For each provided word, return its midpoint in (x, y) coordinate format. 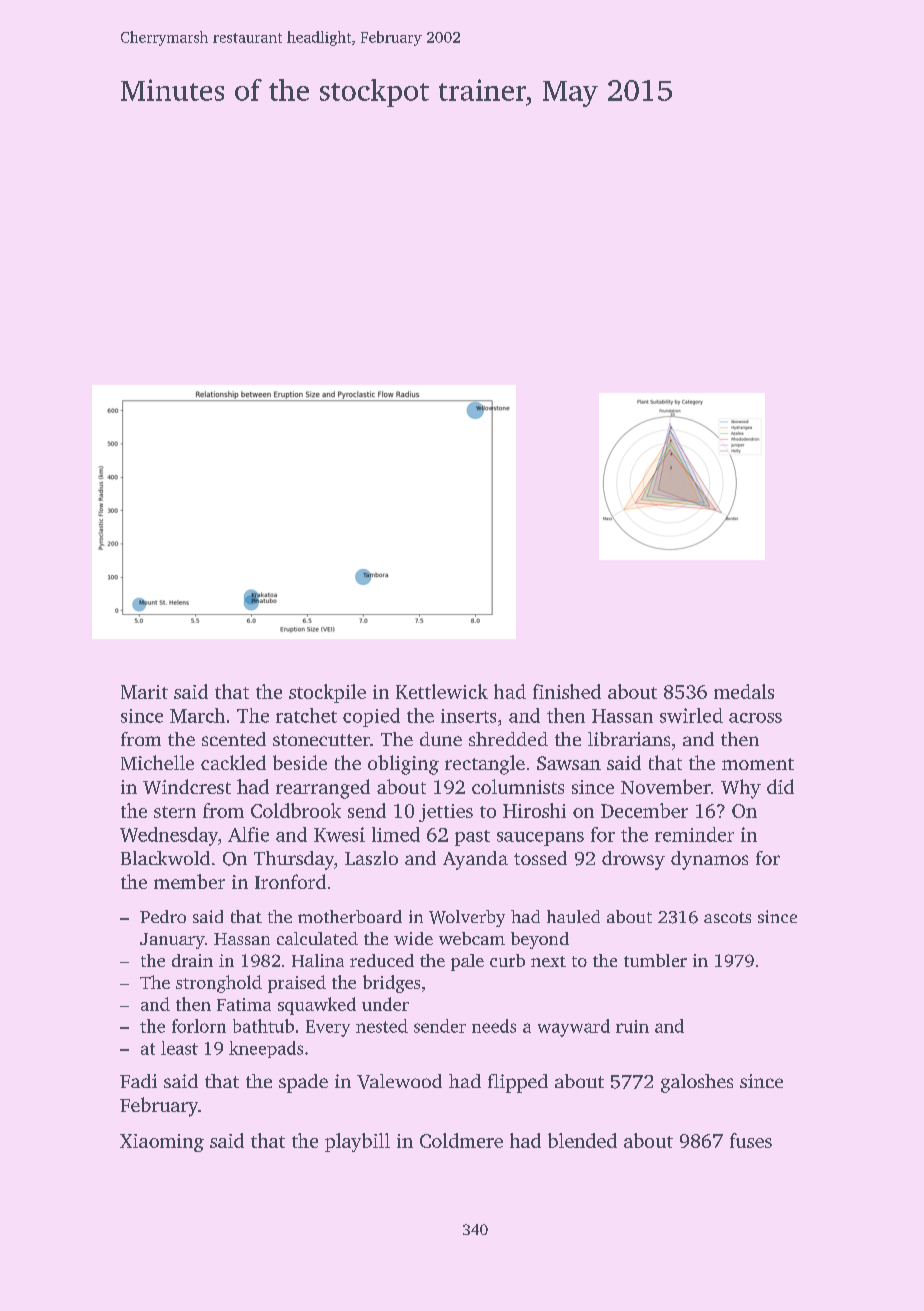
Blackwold (165, 858)
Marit (144, 692)
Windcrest (187, 786)
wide (413, 938)
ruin (632, 1026)
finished (567, 691)
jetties (446, 813)
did (780, 786)
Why (741, 789)
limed (396, 834)
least (179, 1048)
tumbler (655, 960)
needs (494, 1026)
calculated (317, 938)
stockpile (327, 693)
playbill (357, 1142)
